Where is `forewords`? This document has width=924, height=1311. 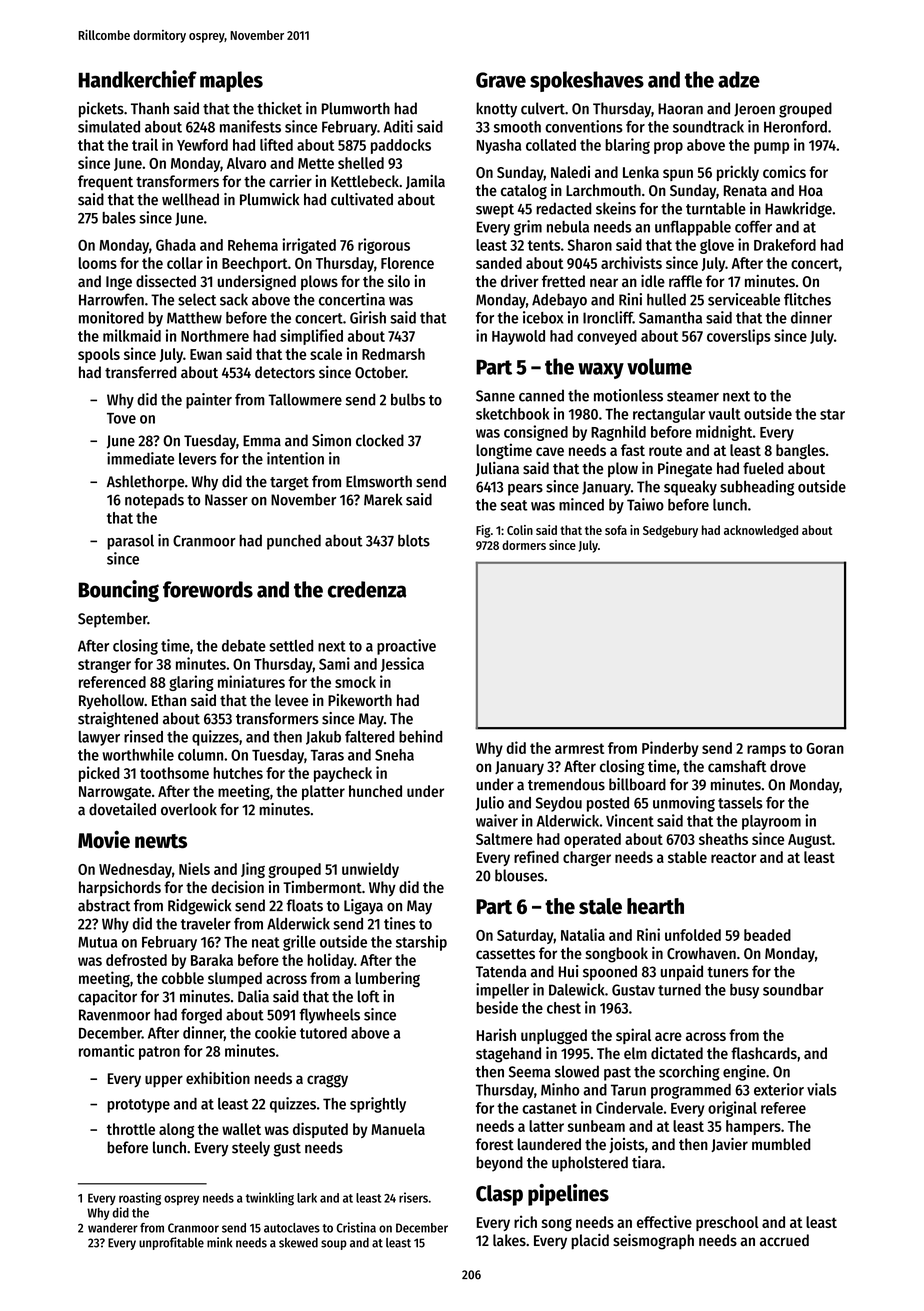
forewords is located at coordinates (208, 589).
